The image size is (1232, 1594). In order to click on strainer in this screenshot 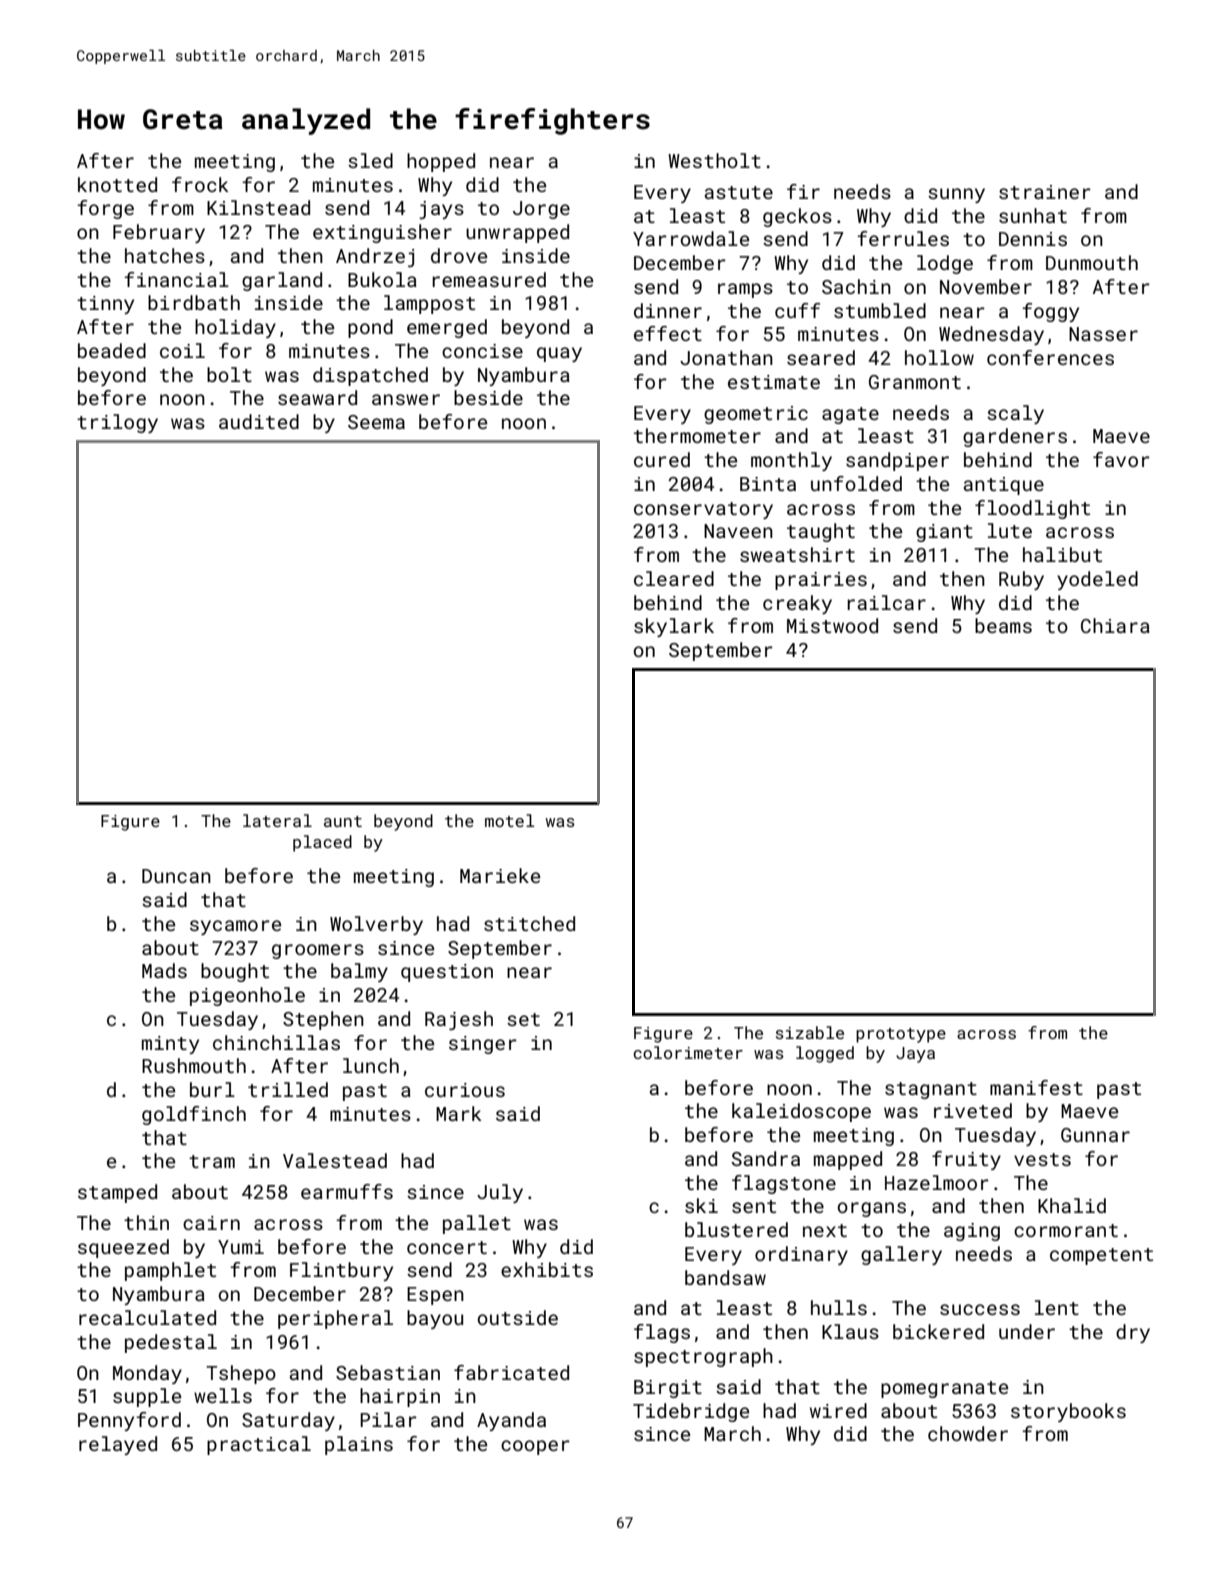, I will do `click(1045, 192)`.
